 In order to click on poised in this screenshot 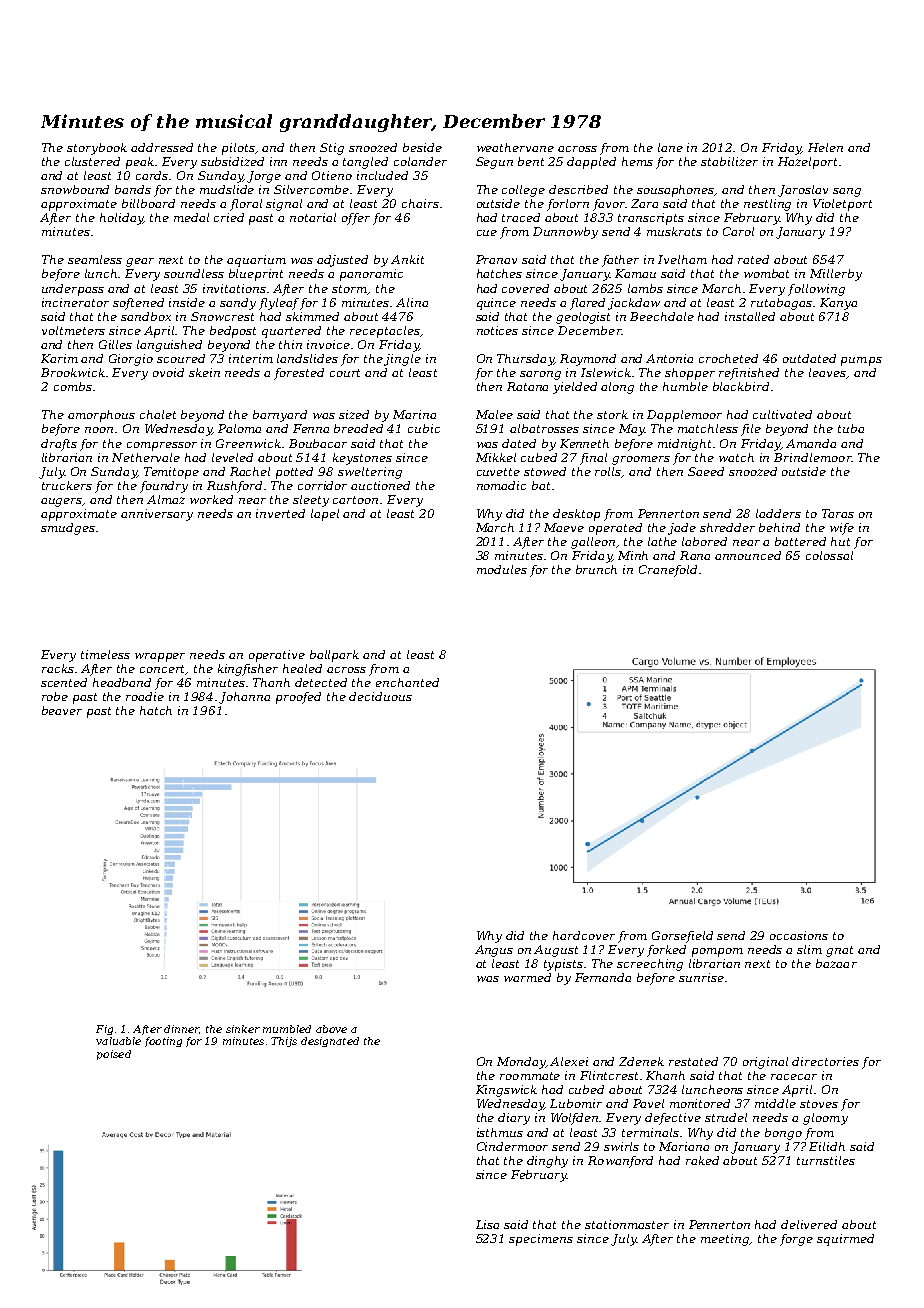, I will do `click(114, 1055)`.
